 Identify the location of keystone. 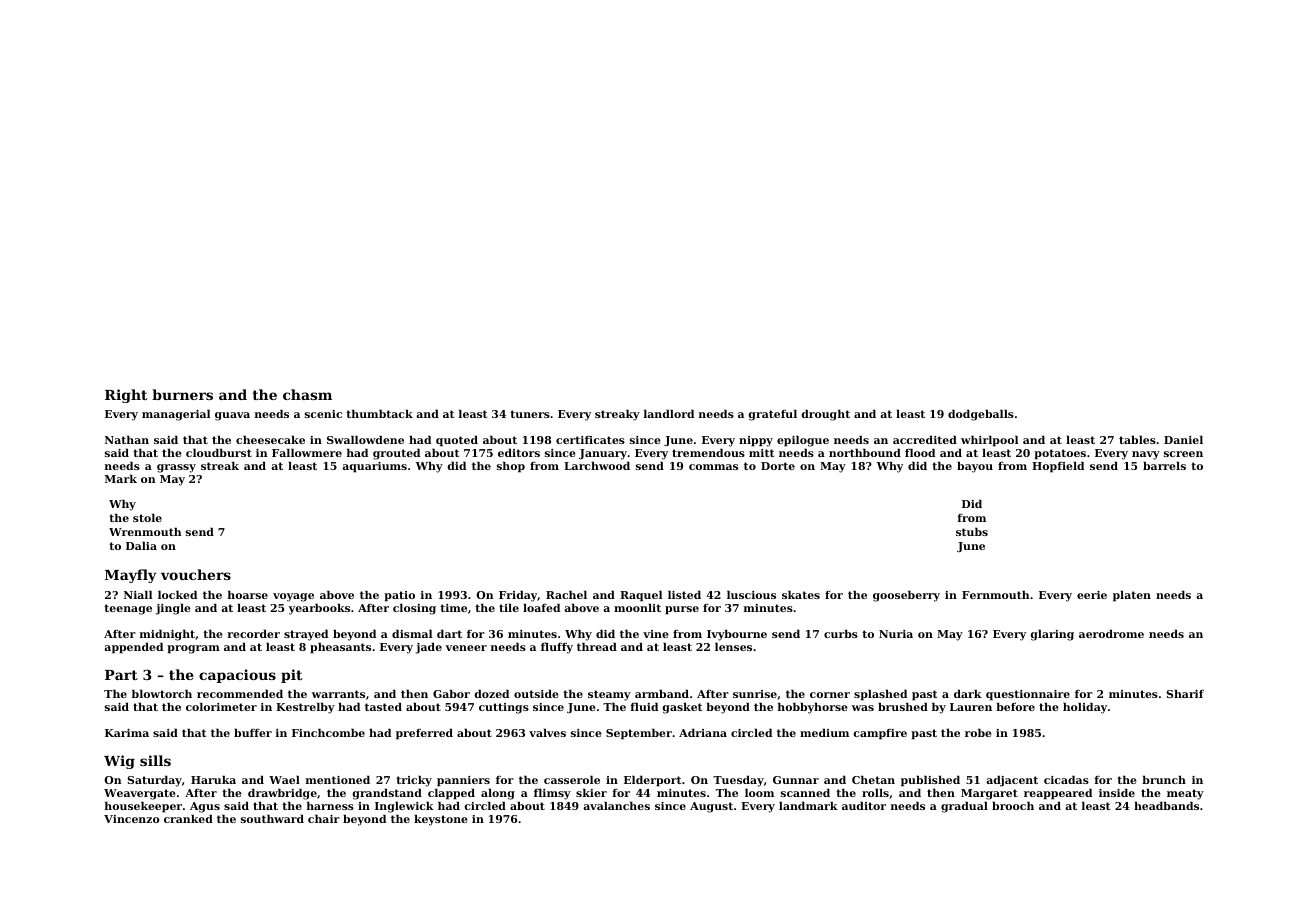
(441, 820).
